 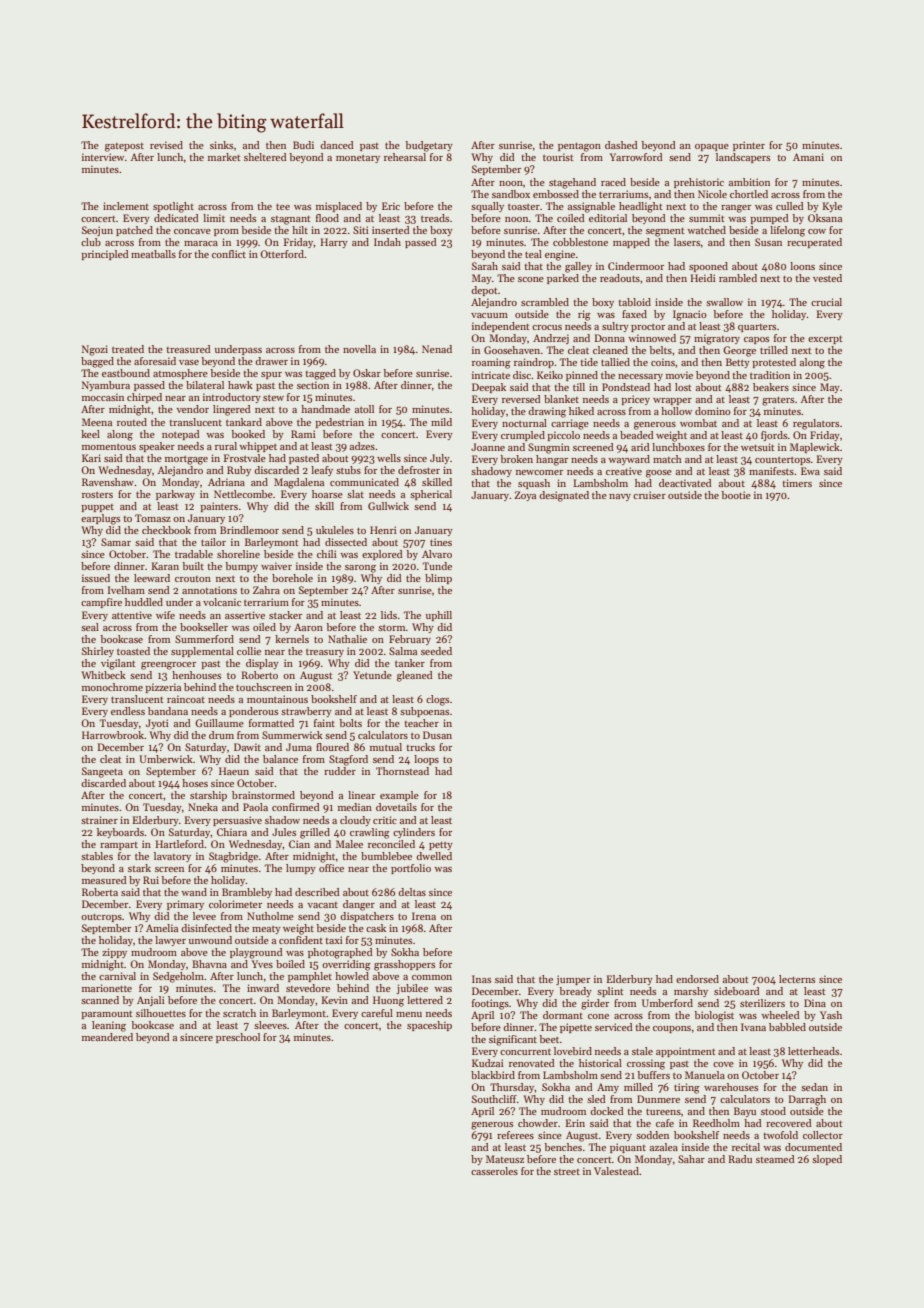 I want to click on printer, so click(x=749, y=146).
